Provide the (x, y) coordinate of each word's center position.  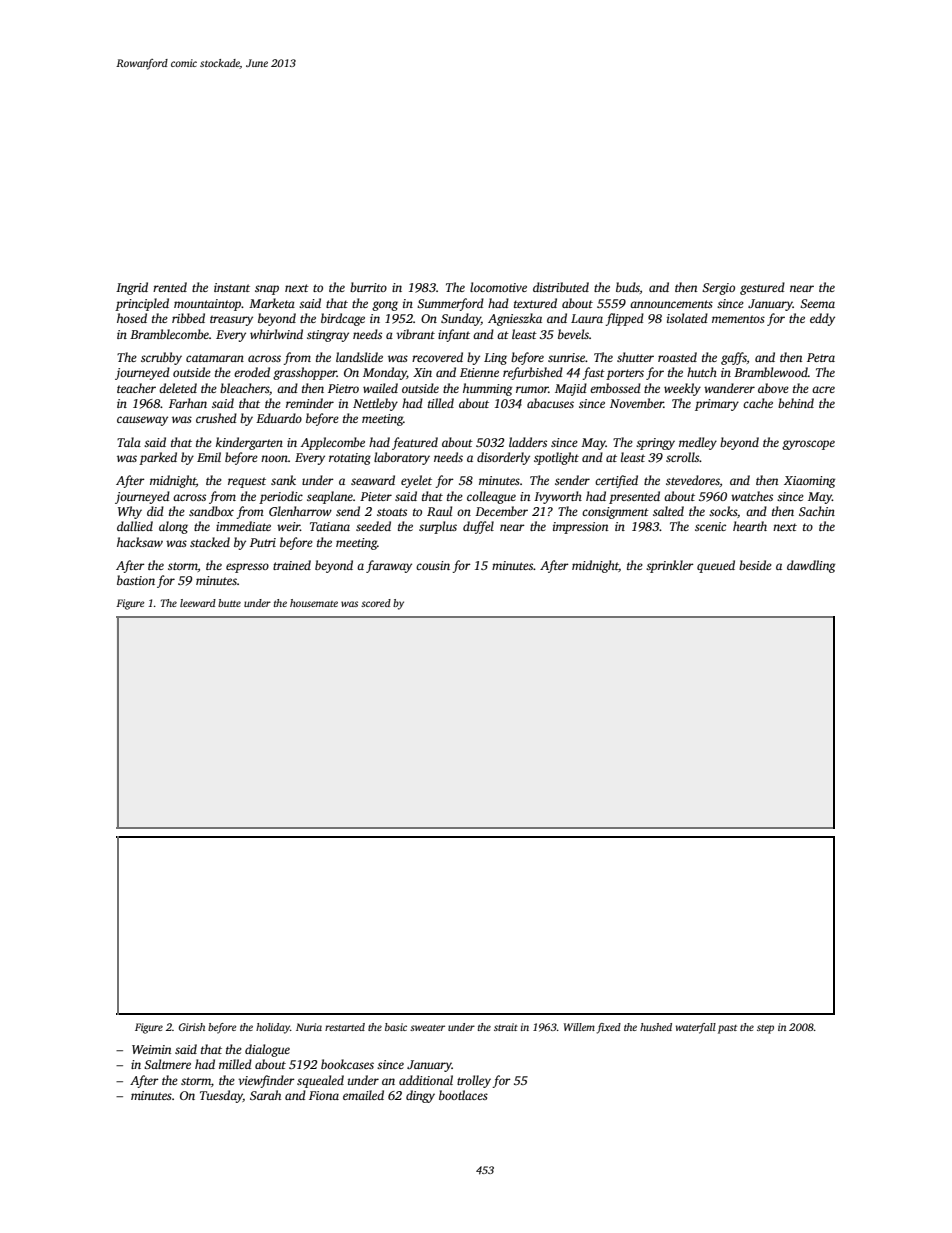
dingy (420, 1096)
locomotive (498, 287)
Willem (579, 1027)
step (765, 1029)
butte (229, 603)
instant (232, 287)
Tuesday (221, 1096)
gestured (762, 288)
